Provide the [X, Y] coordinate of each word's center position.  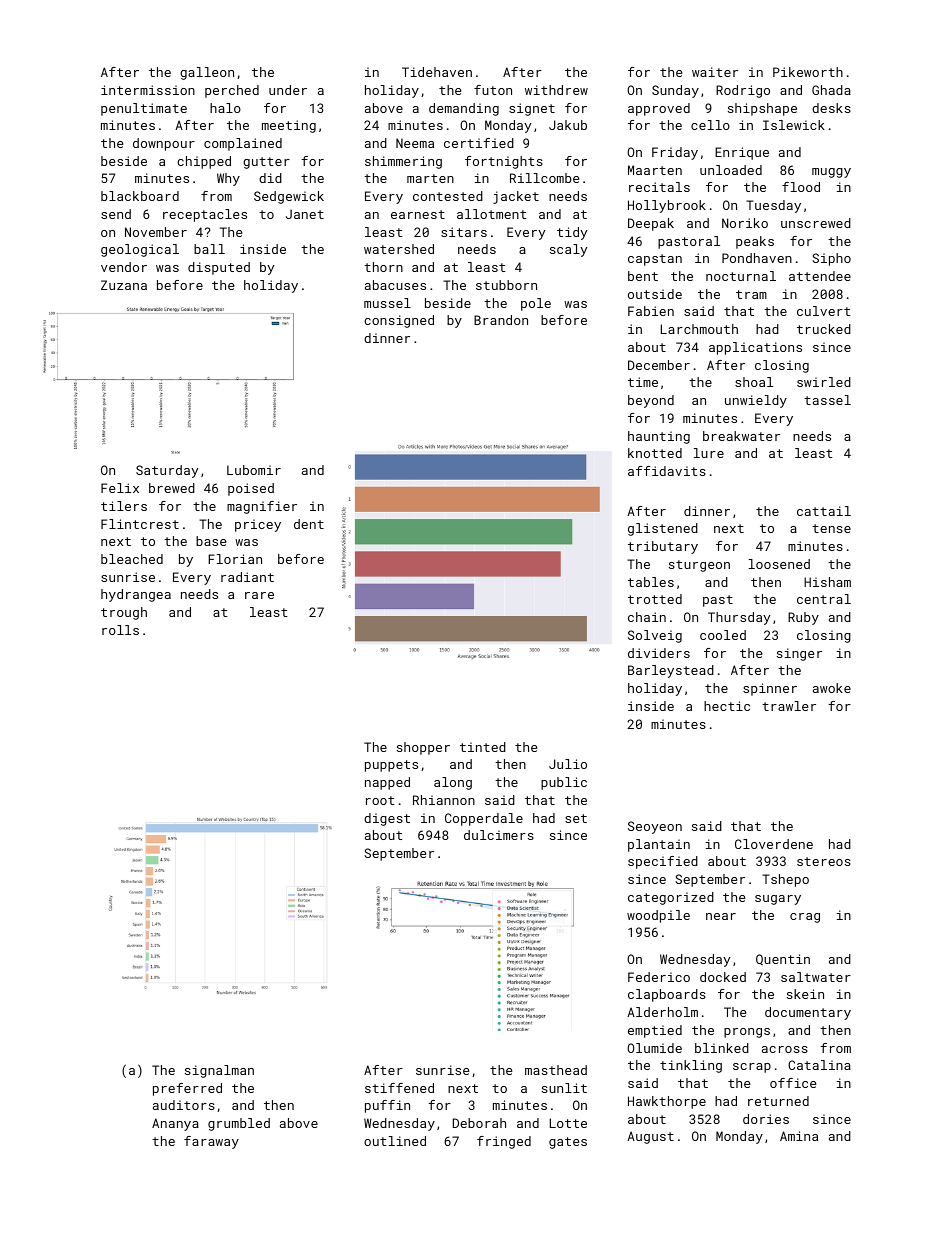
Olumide [654, 1048]
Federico [659, 977]
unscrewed [816, 223]
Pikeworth [808, 72]
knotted [655, 453]
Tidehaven [437, 72]
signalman [219, 1071]
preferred [187, 1089]
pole [536, 304]
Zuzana [124, 285]
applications [755, 348]
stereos [824, 861]
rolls [120, 630]
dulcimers [499, 835]
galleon [207, 73]
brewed [172, 488]
